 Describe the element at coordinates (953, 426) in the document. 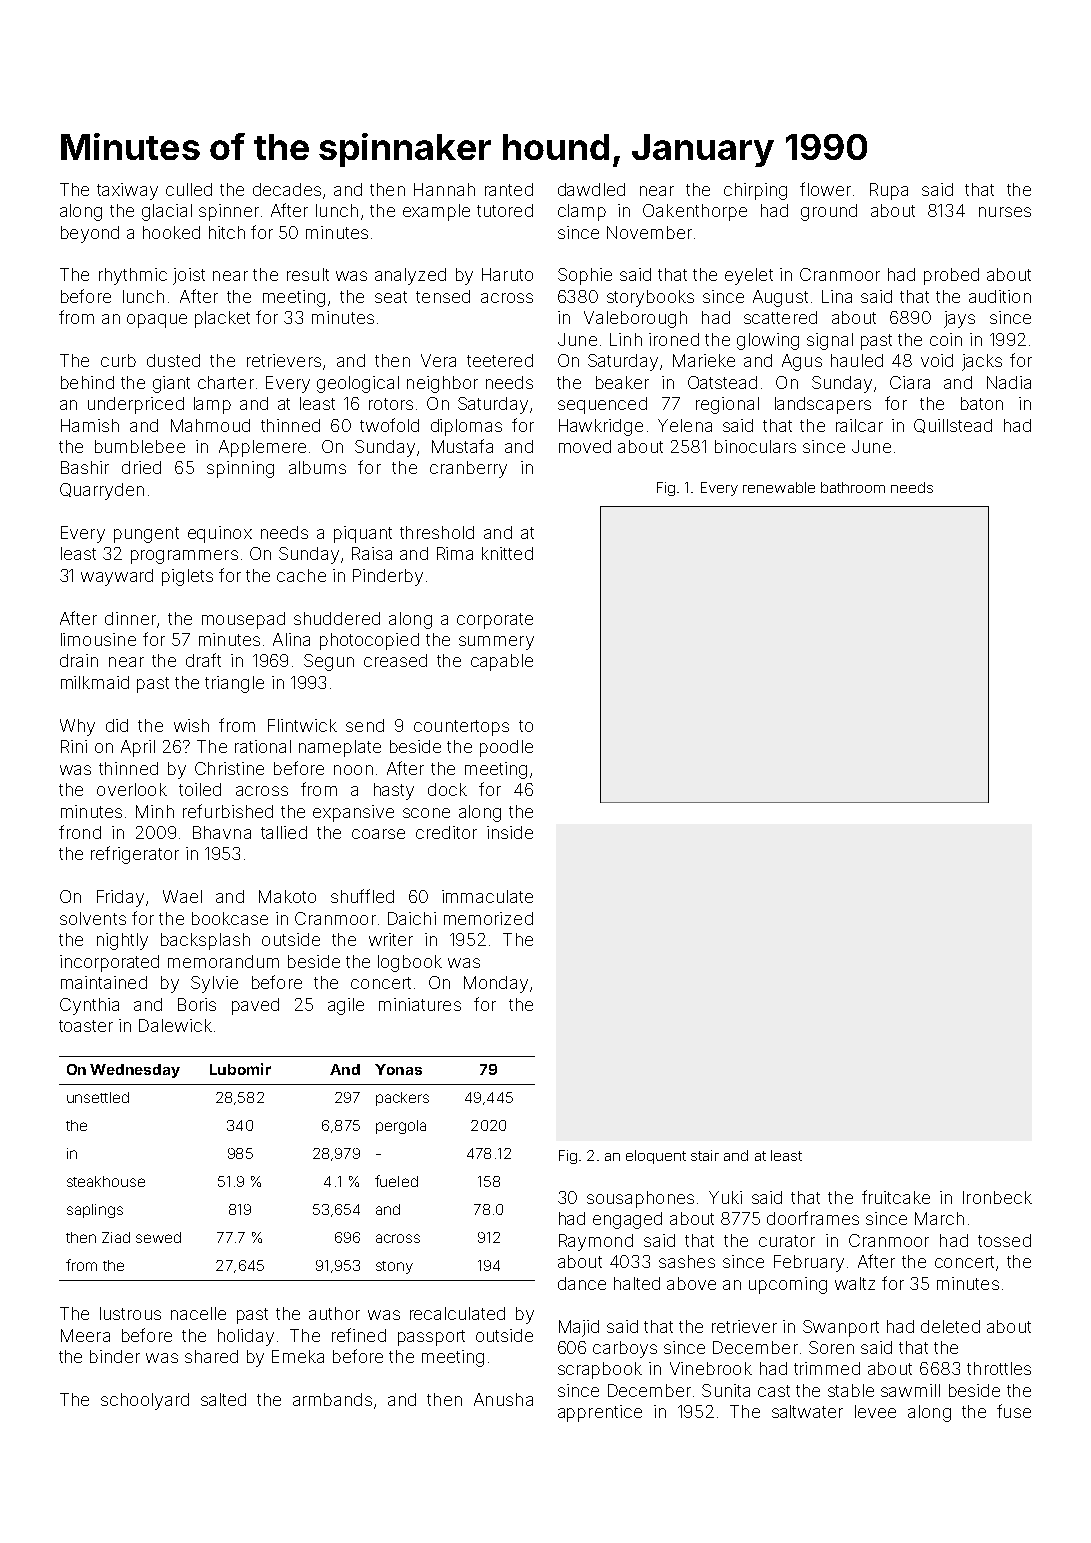

I see `Quillstead` at that location.
